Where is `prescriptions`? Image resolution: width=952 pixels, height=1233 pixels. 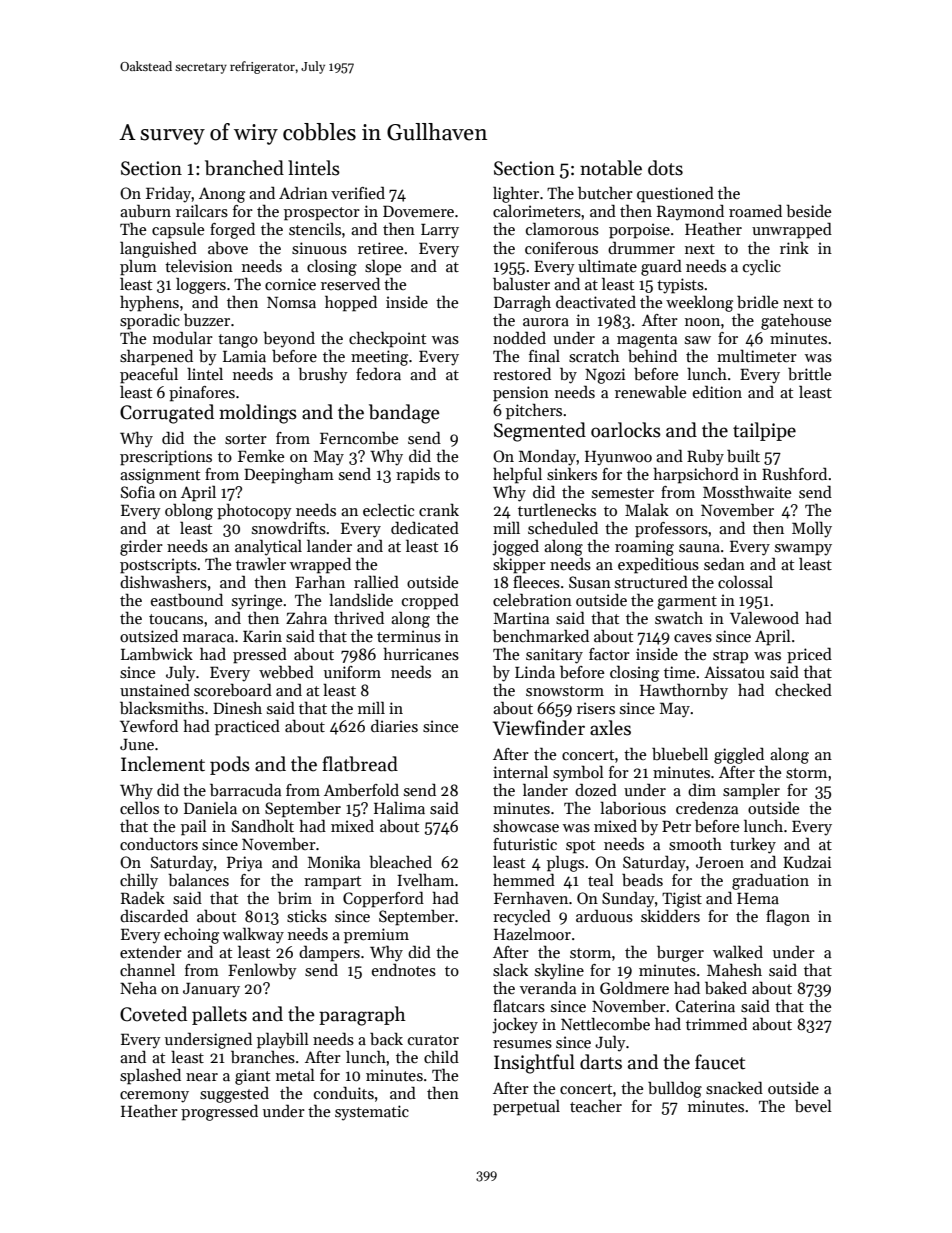
prescriptions is located at coordinates (166, 458).
